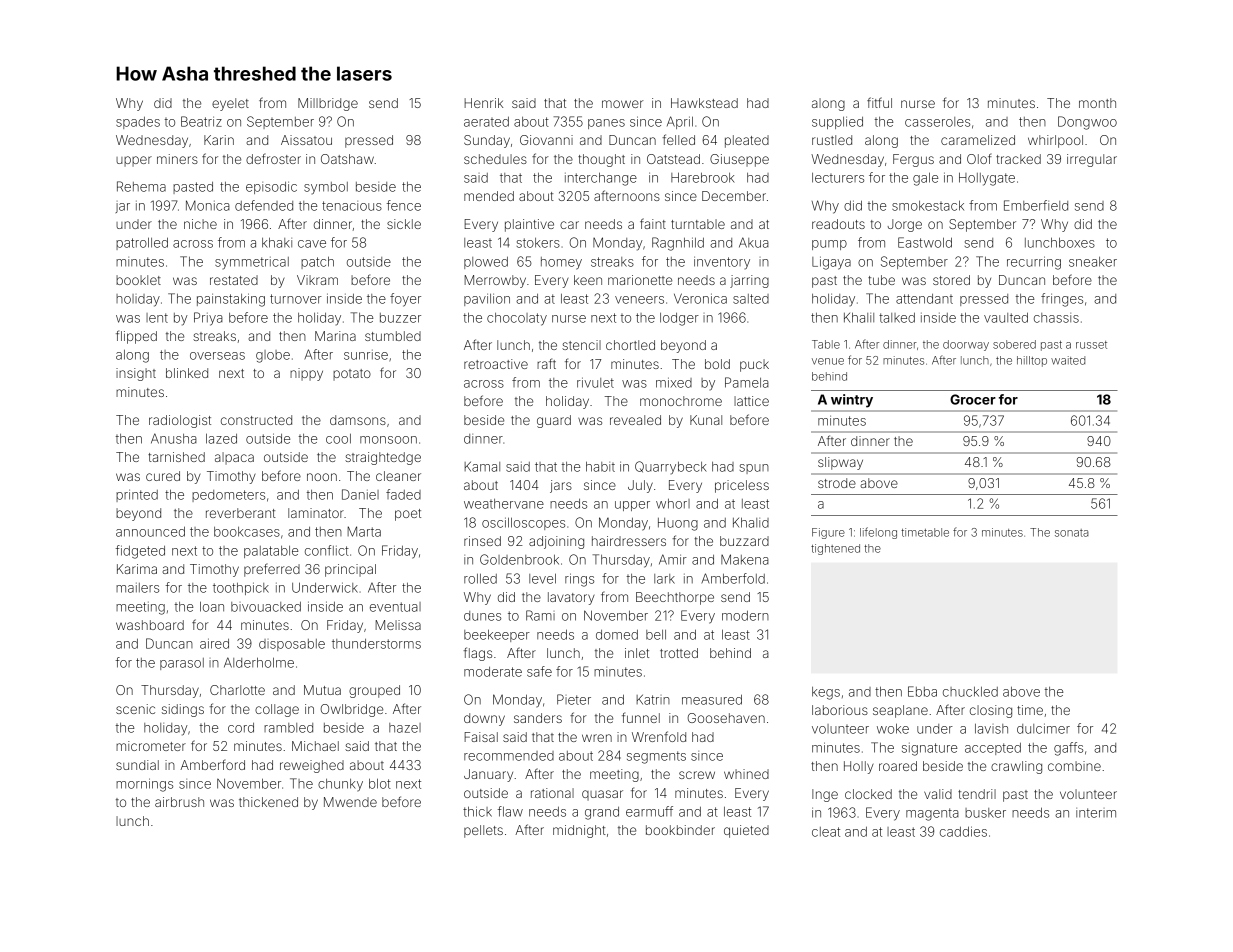 Image resolution: width=1233 pixels, height=952 pixels. I want to click on turnover, so click(296, 299).
